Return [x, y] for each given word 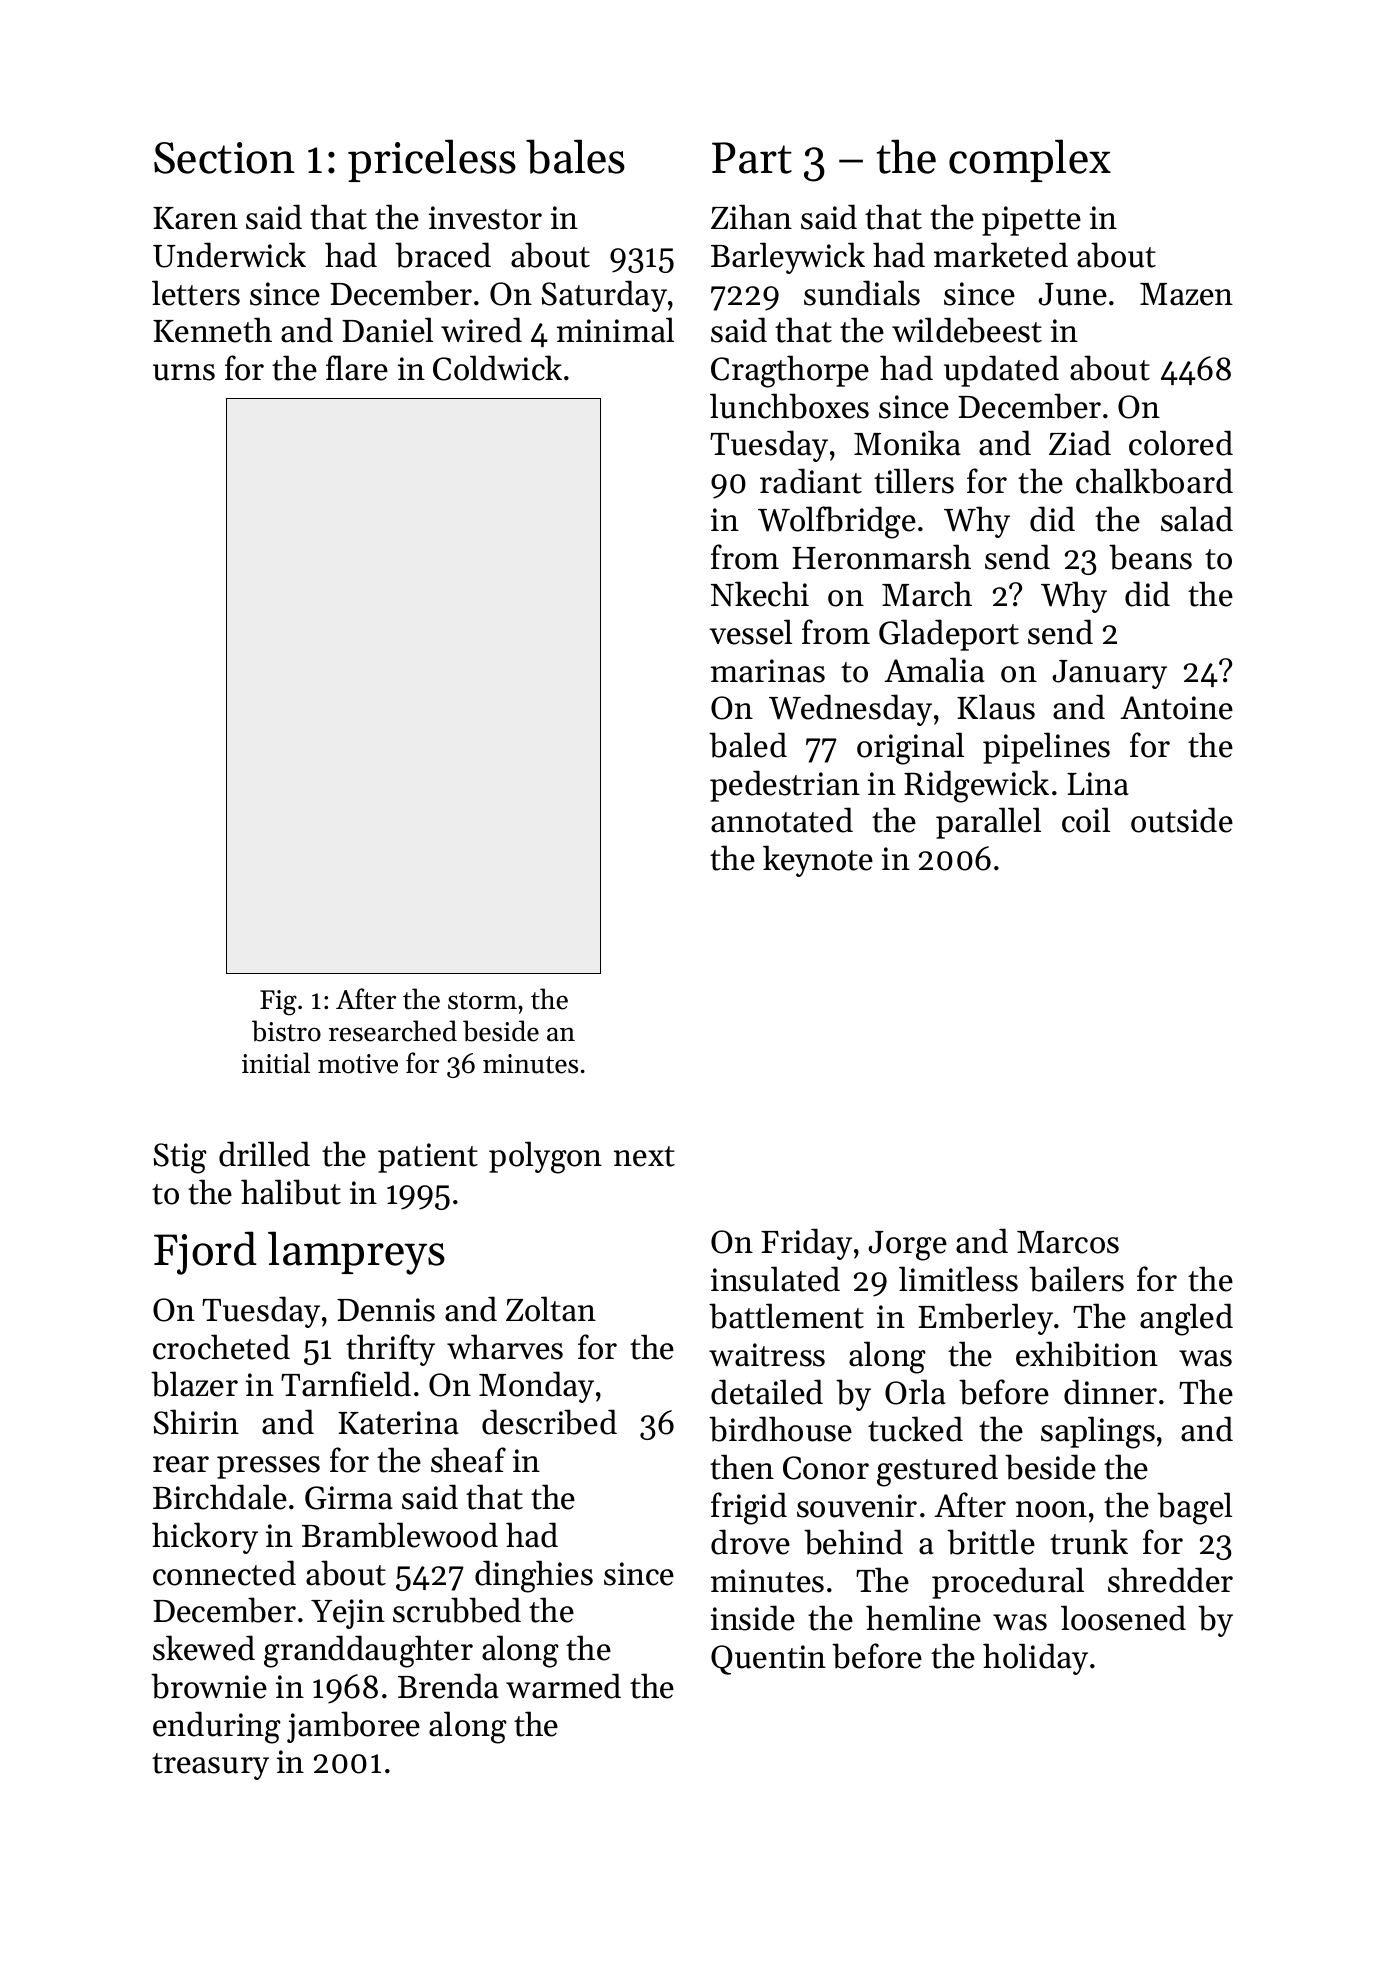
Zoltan [551, 1309]
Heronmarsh [881, 557]
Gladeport [949, 635]
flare [357, 368]
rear [181, 1464]
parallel [988, 823]
